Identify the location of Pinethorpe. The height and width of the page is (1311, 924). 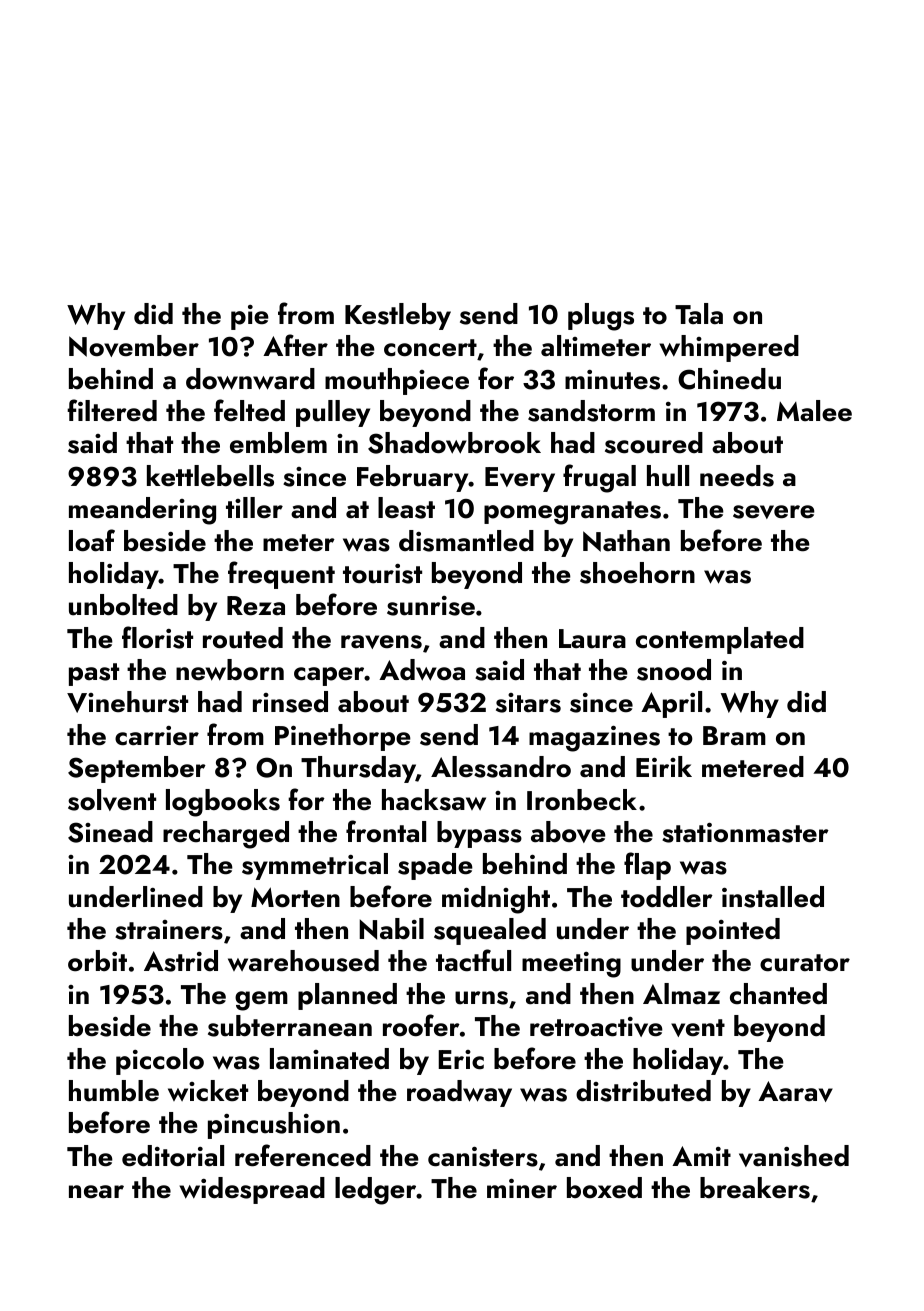
(343, 737).
